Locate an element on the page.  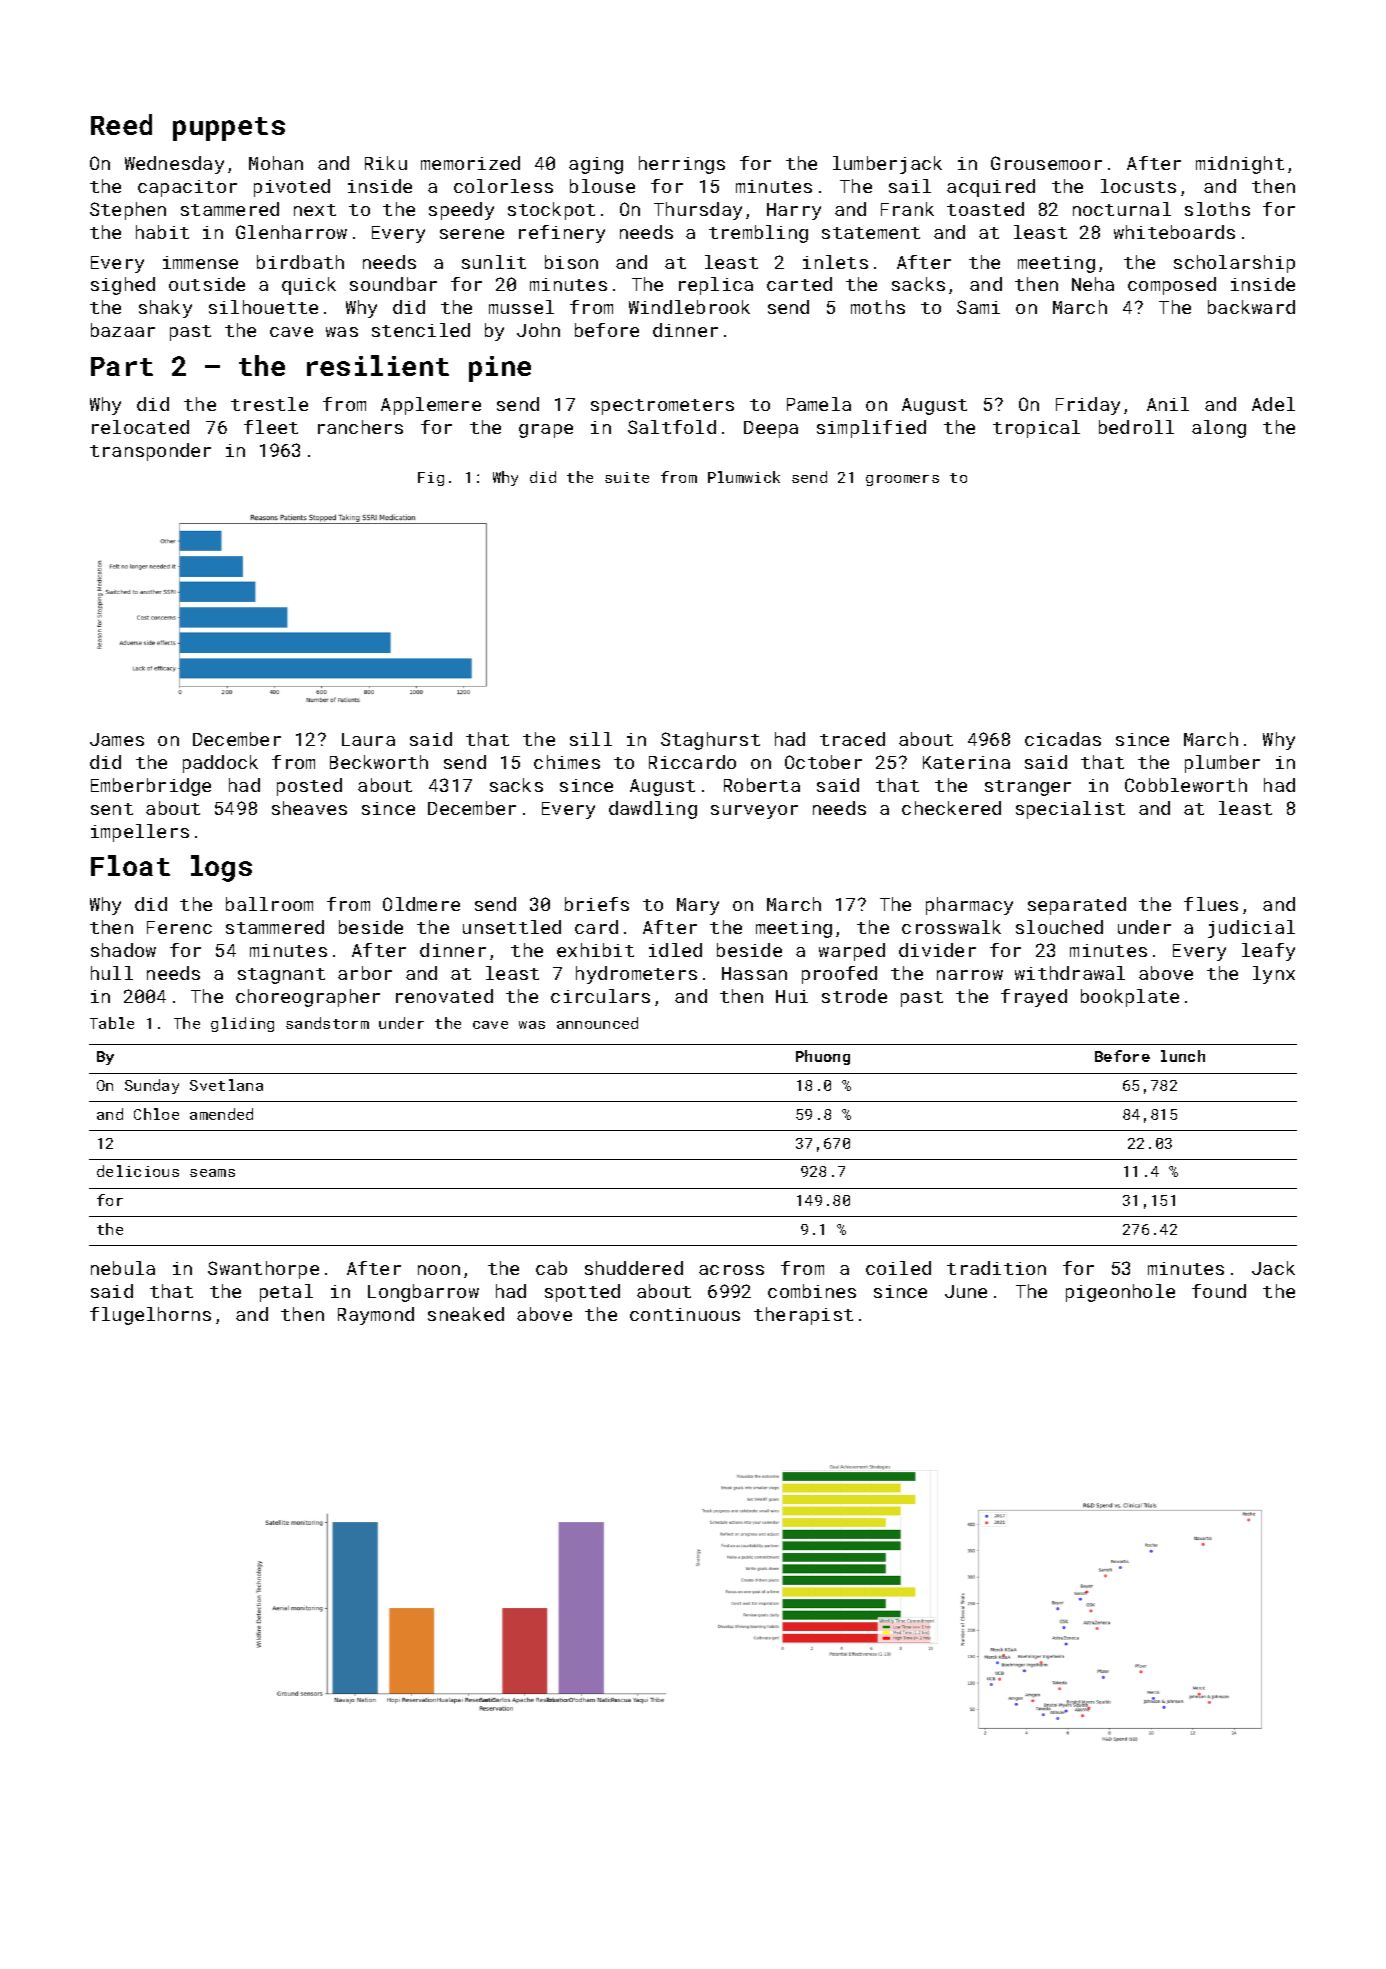
midnight is located at coordinates (1240, 165).
